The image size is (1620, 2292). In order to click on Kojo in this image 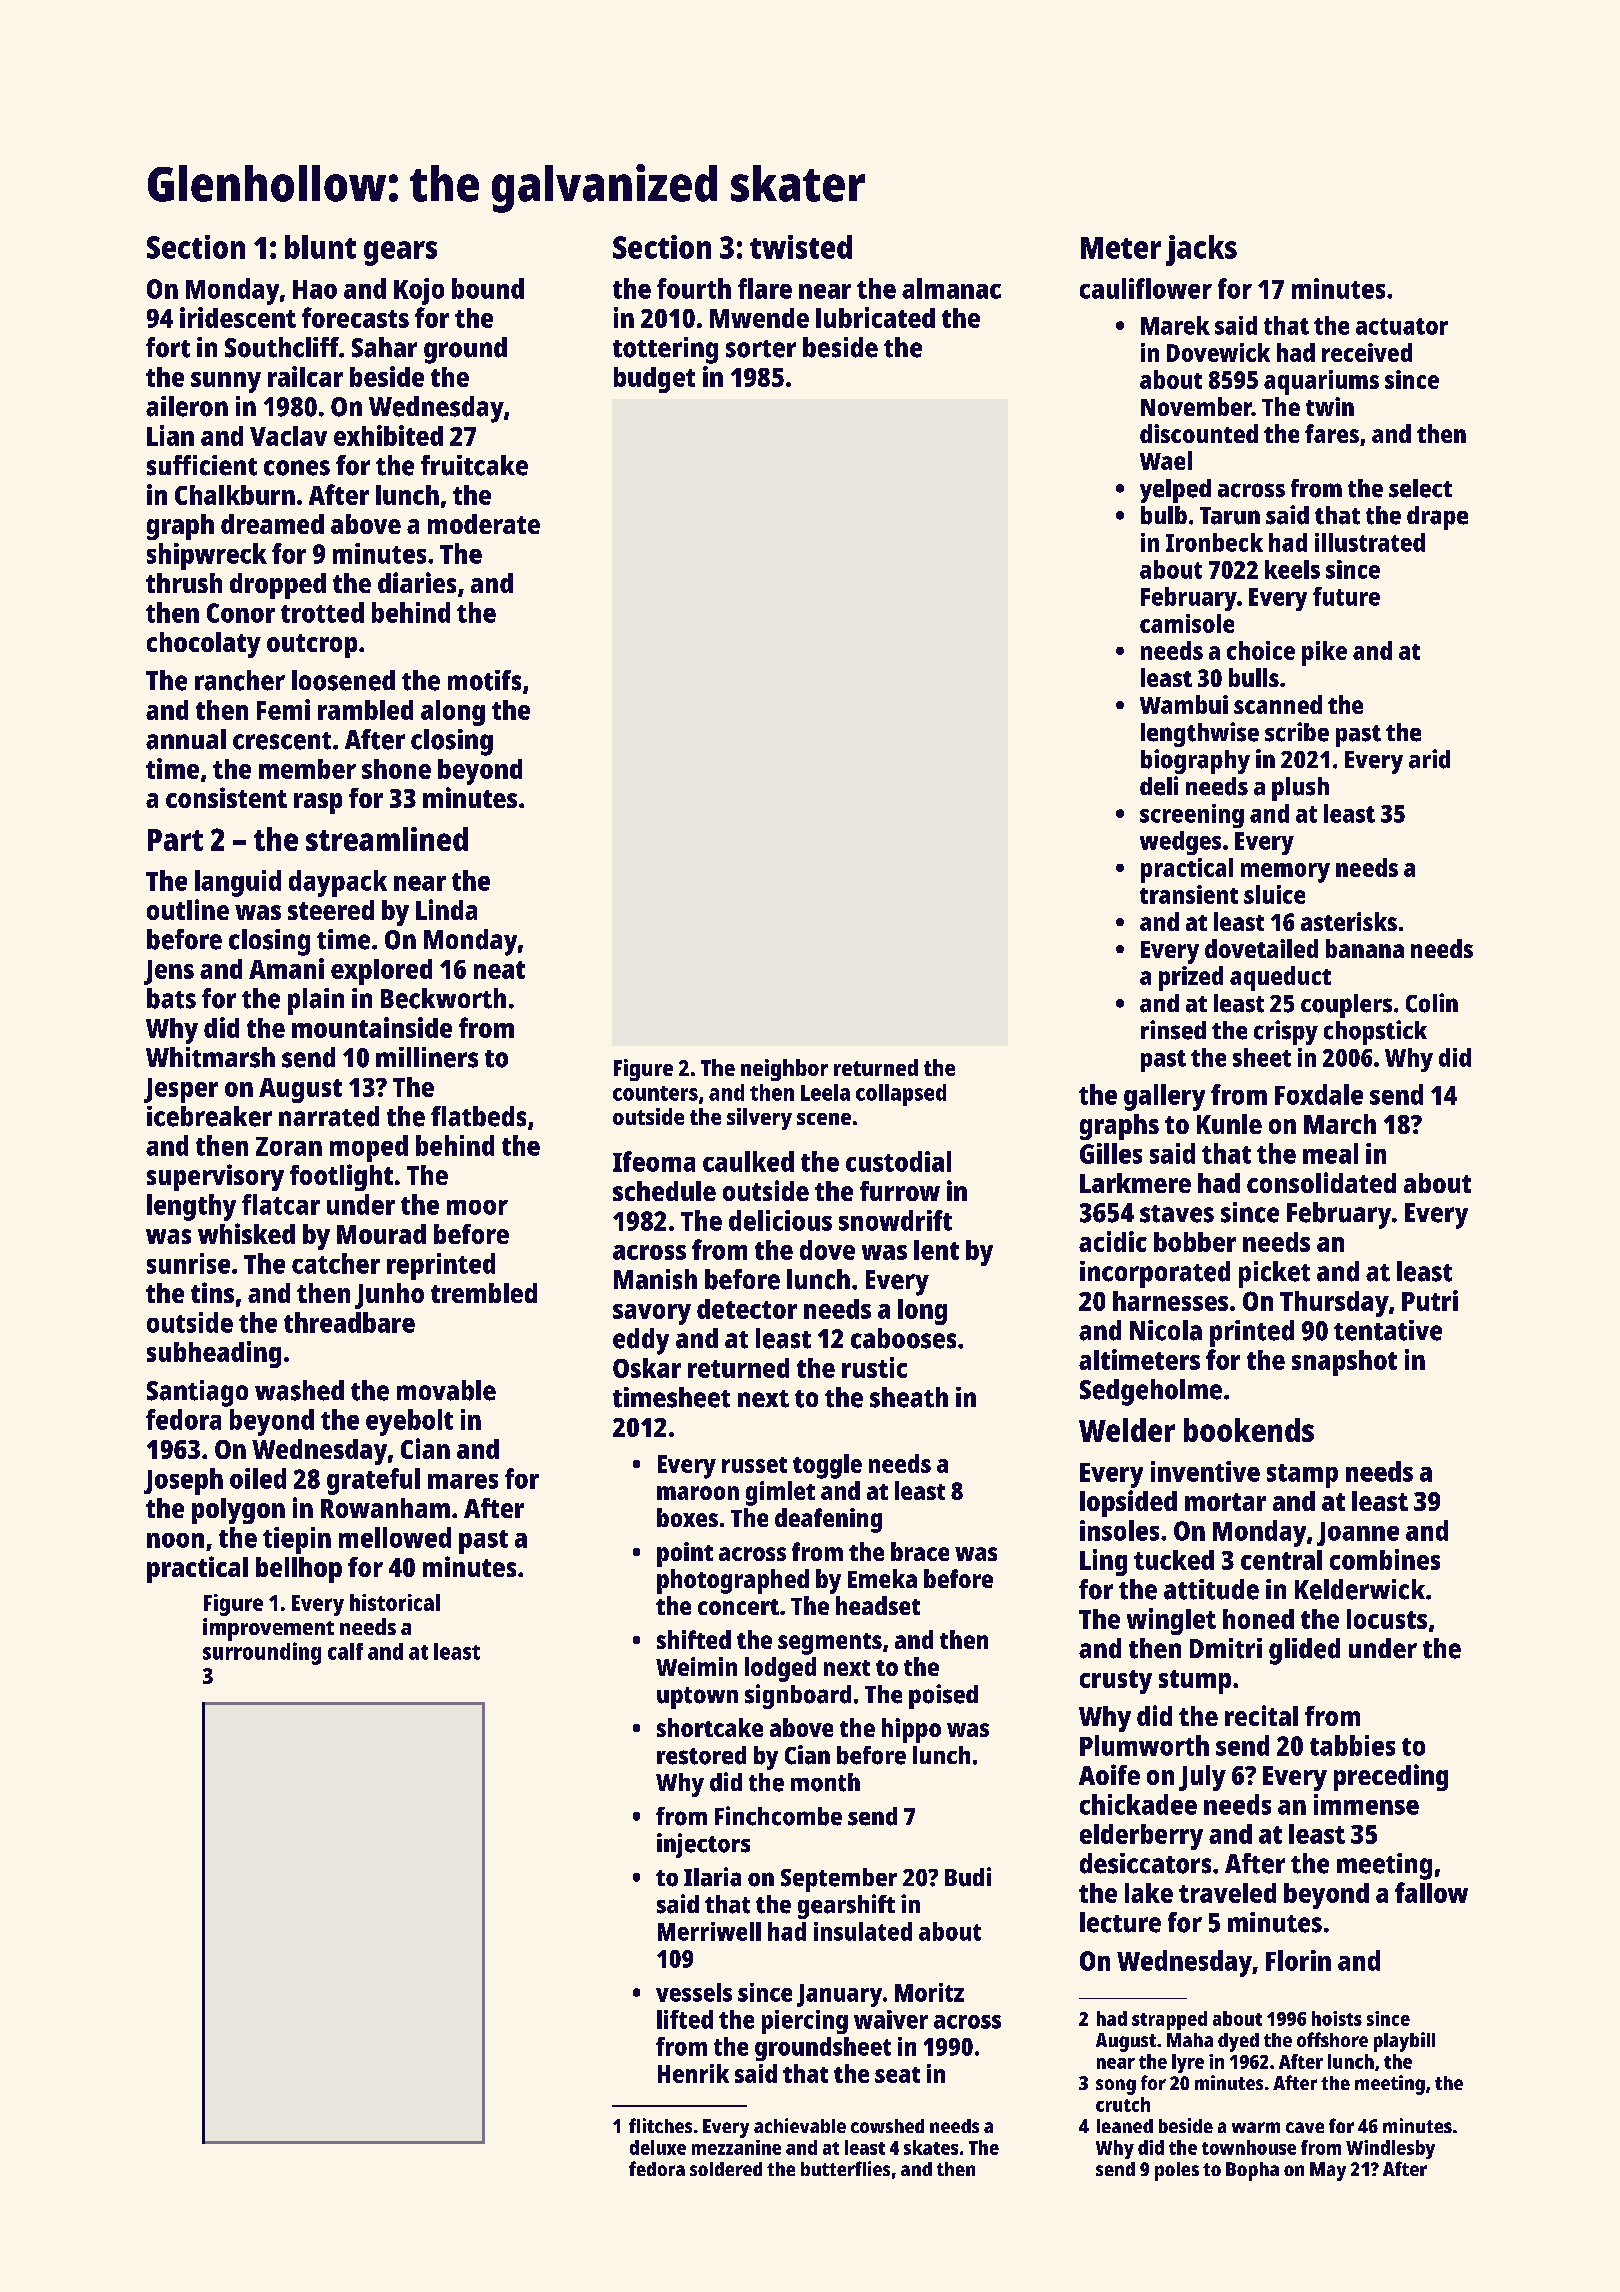, I will do `click(419, 291)`.
